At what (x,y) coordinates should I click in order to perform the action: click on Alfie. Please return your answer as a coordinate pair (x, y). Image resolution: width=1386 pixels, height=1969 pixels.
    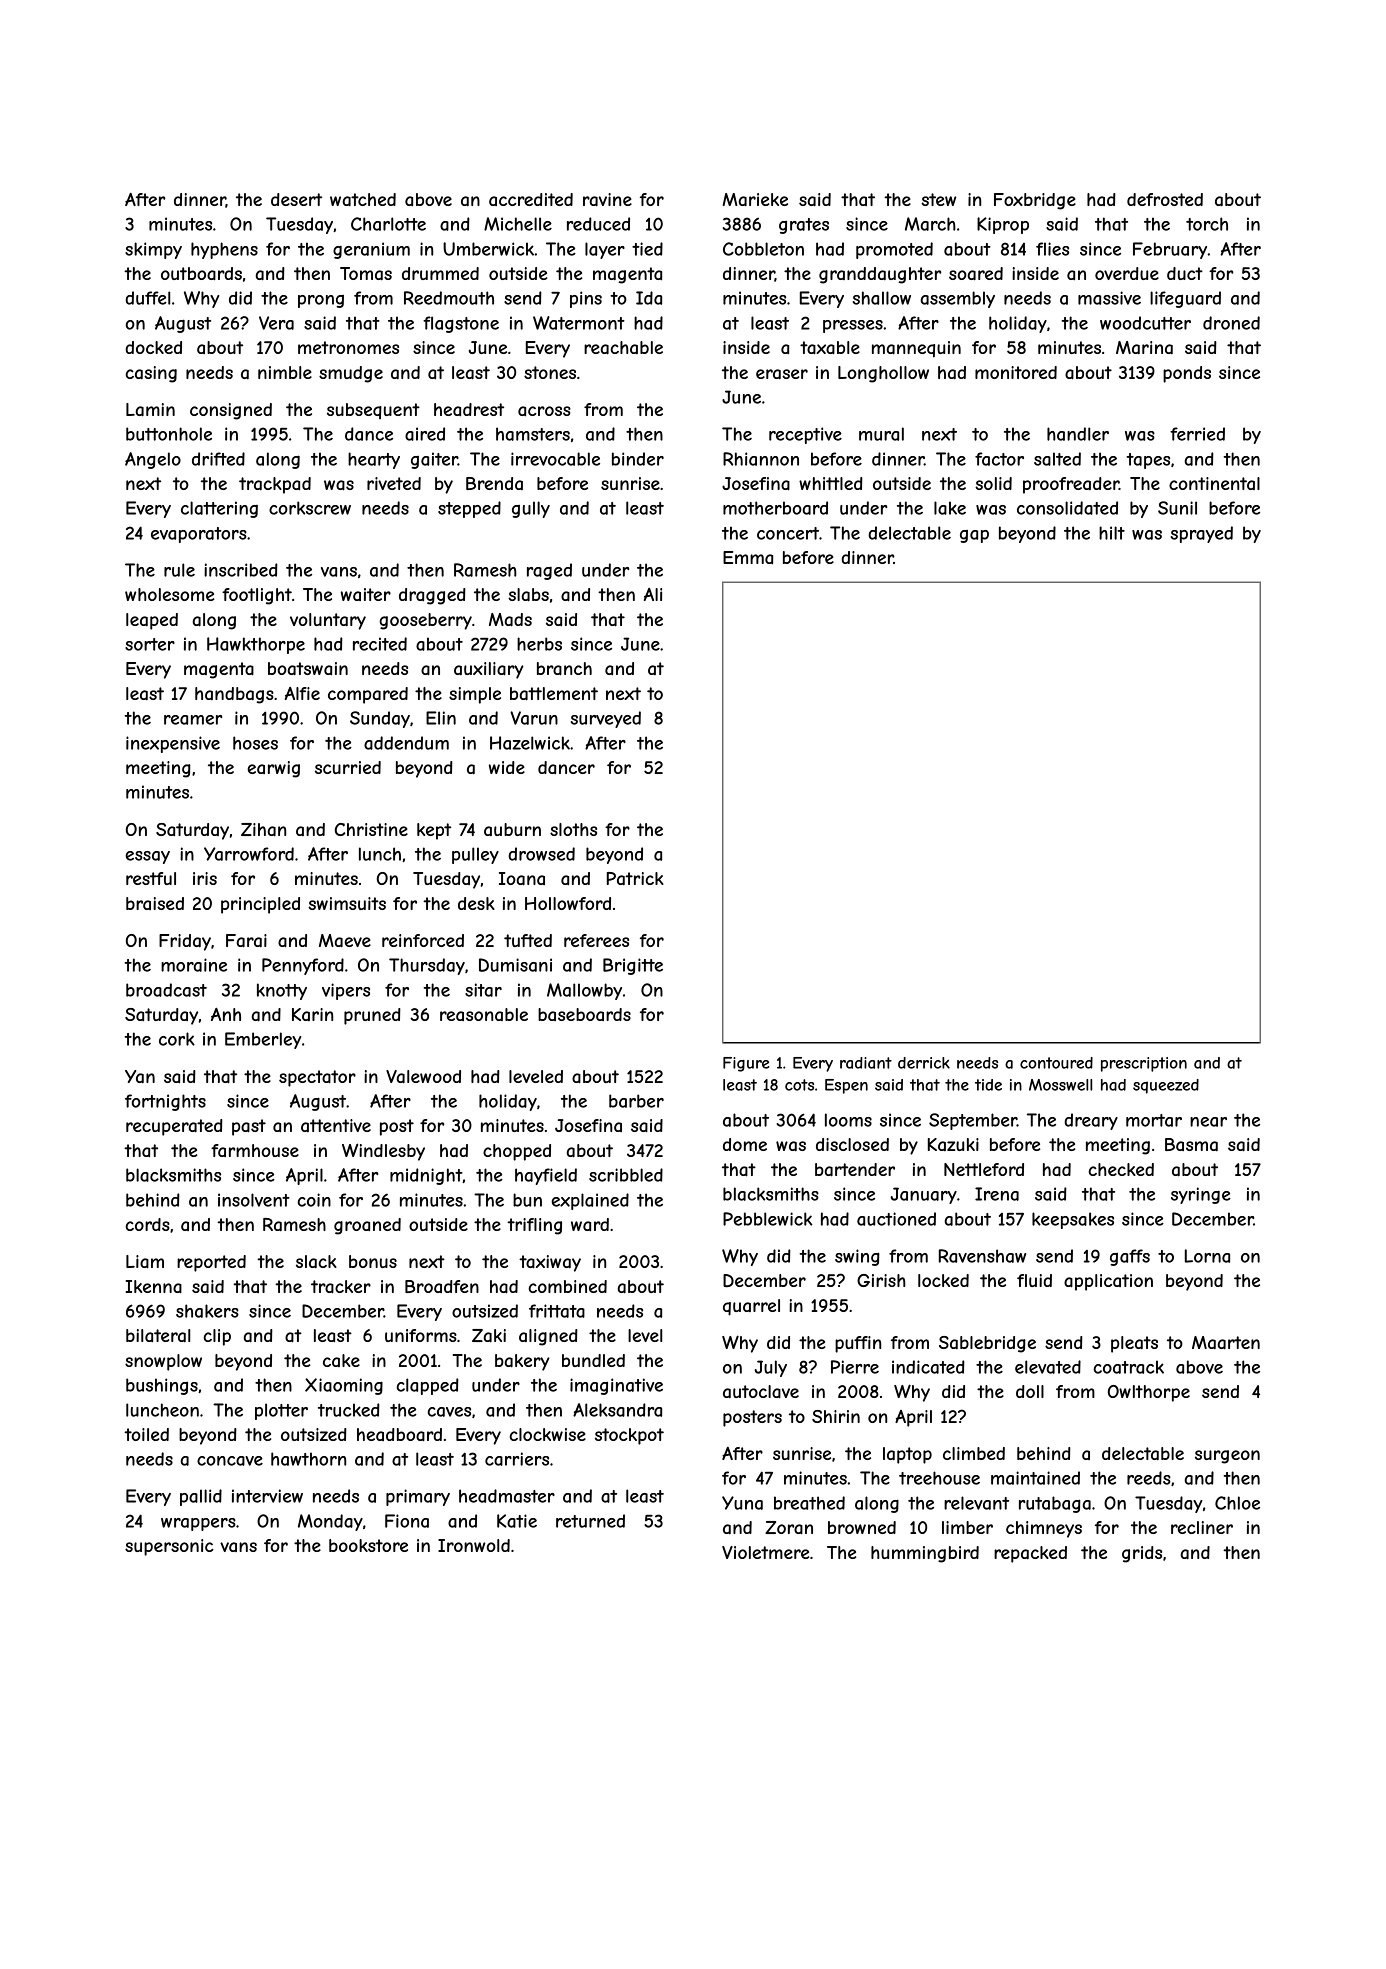
    Looking at the image, I should click on (302, 693).
